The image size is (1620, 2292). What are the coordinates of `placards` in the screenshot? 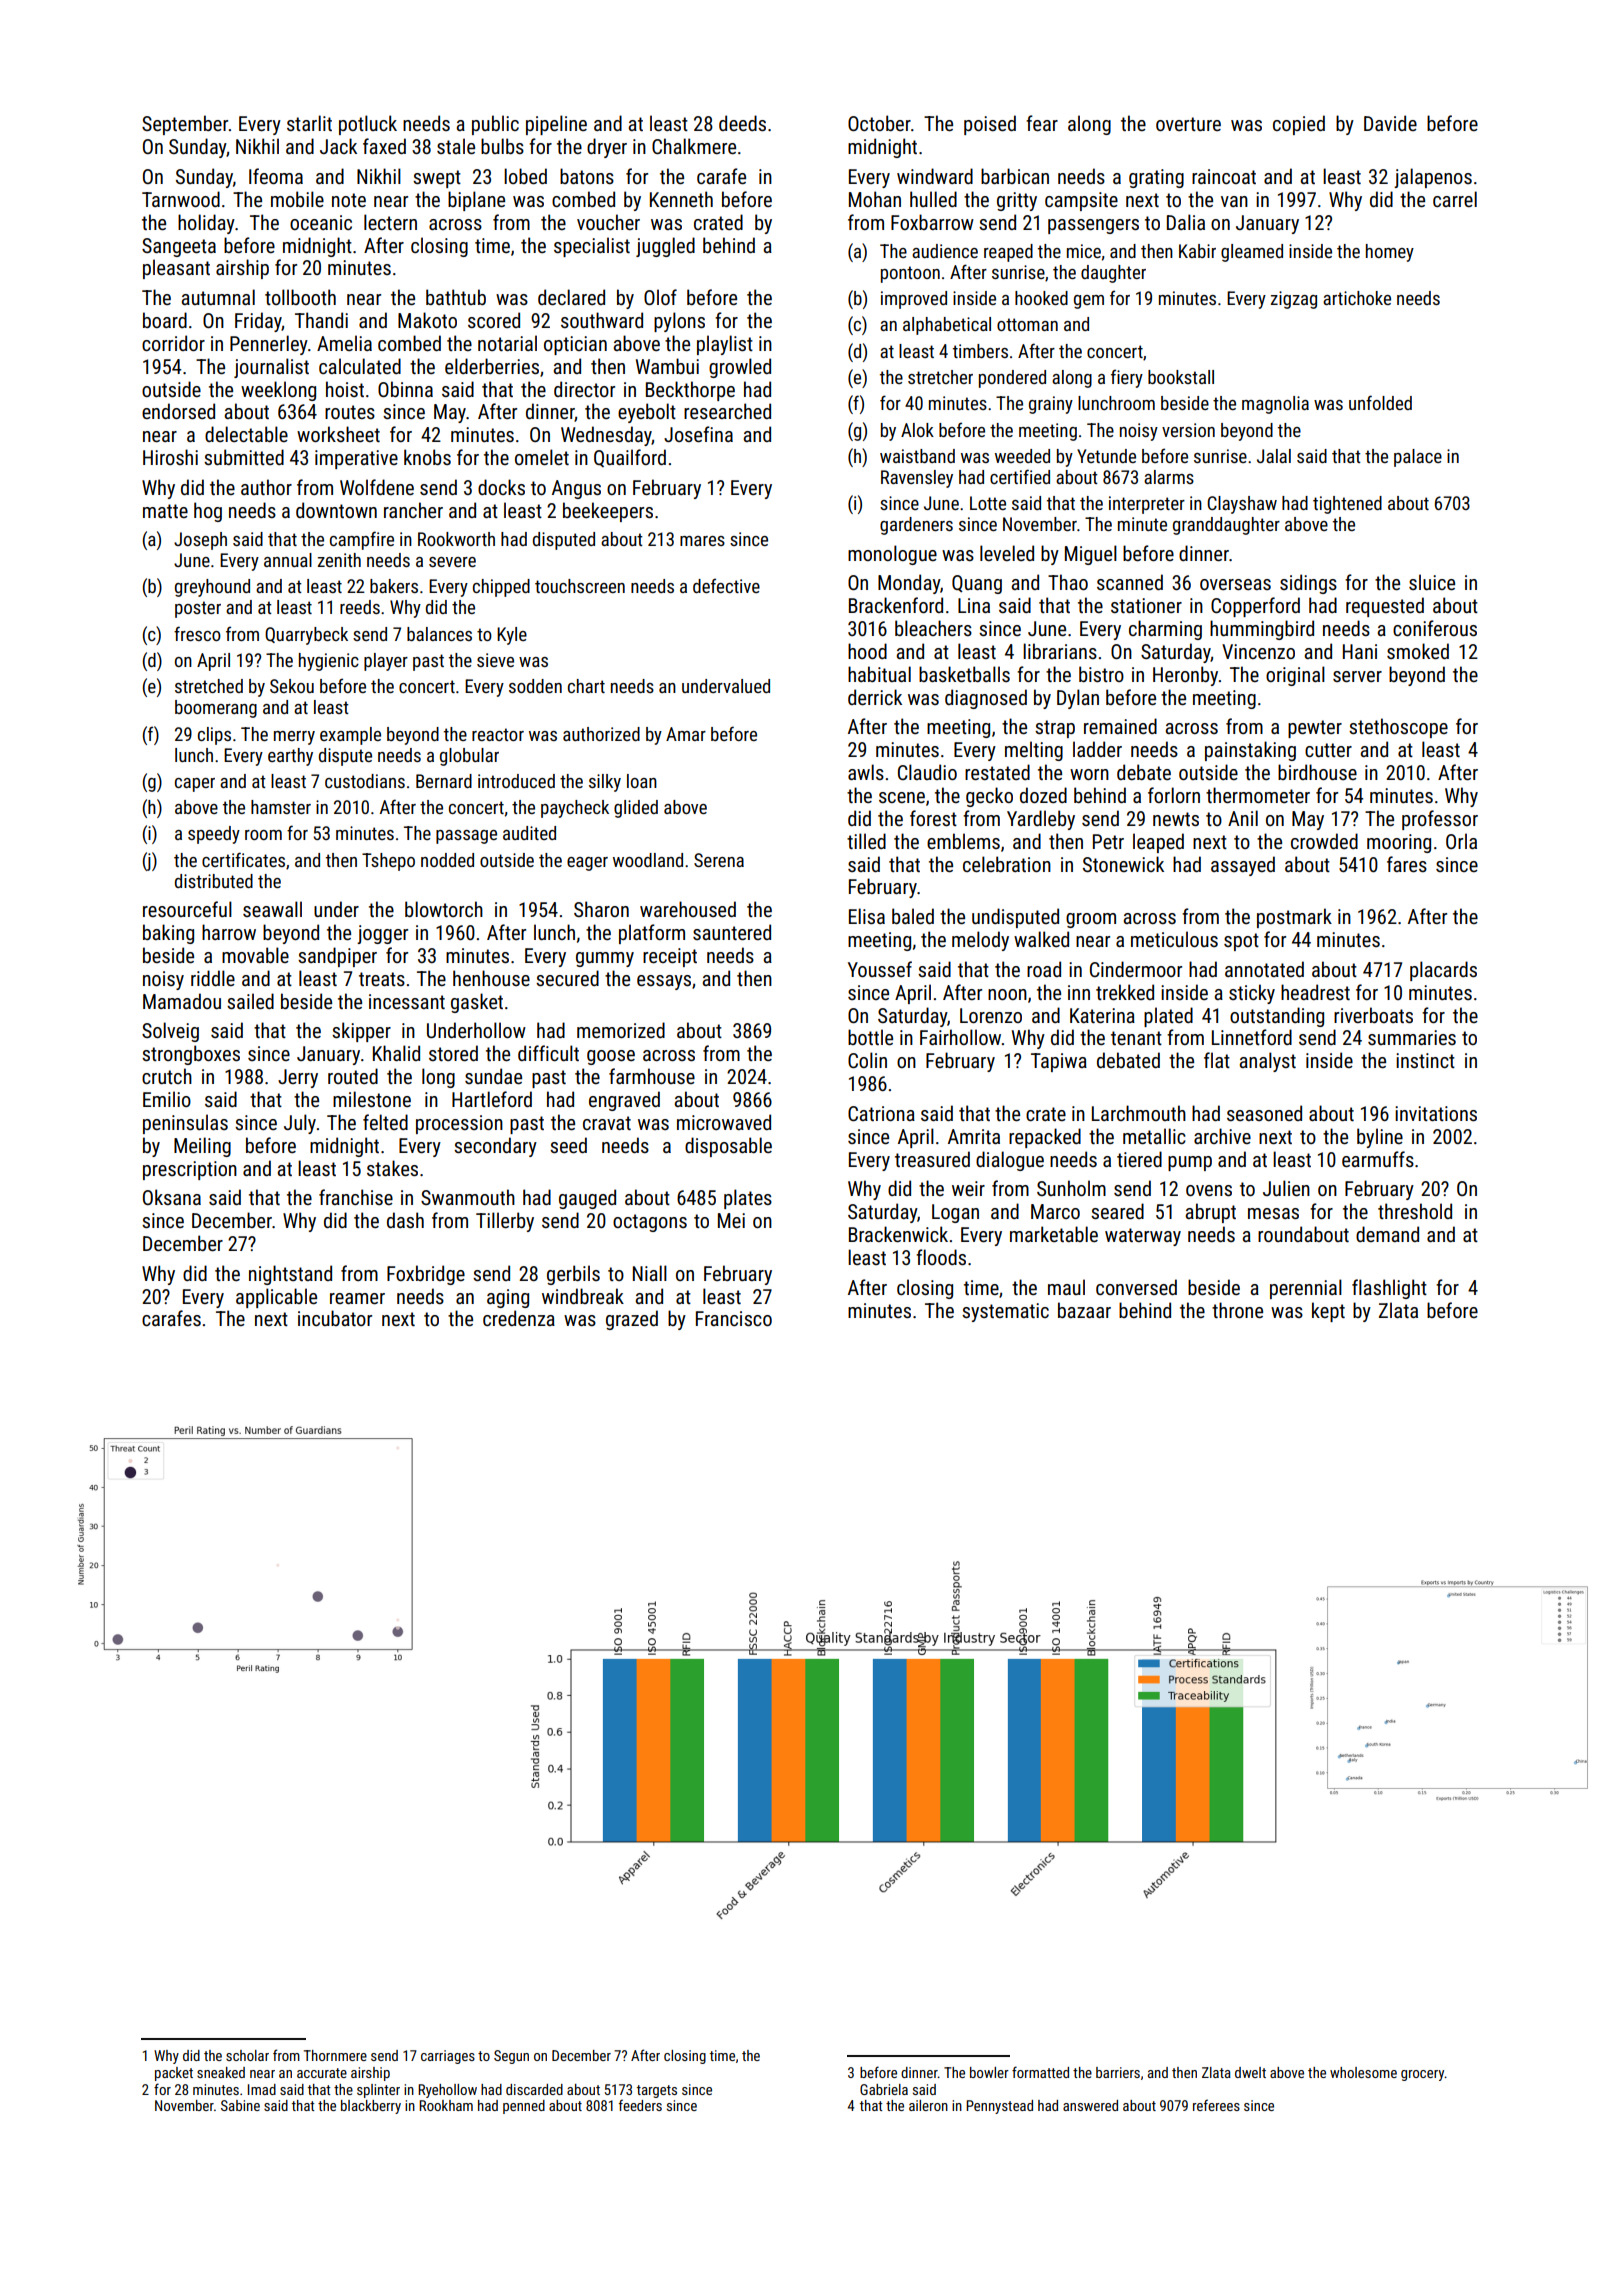 It's located at (1443, 971).
